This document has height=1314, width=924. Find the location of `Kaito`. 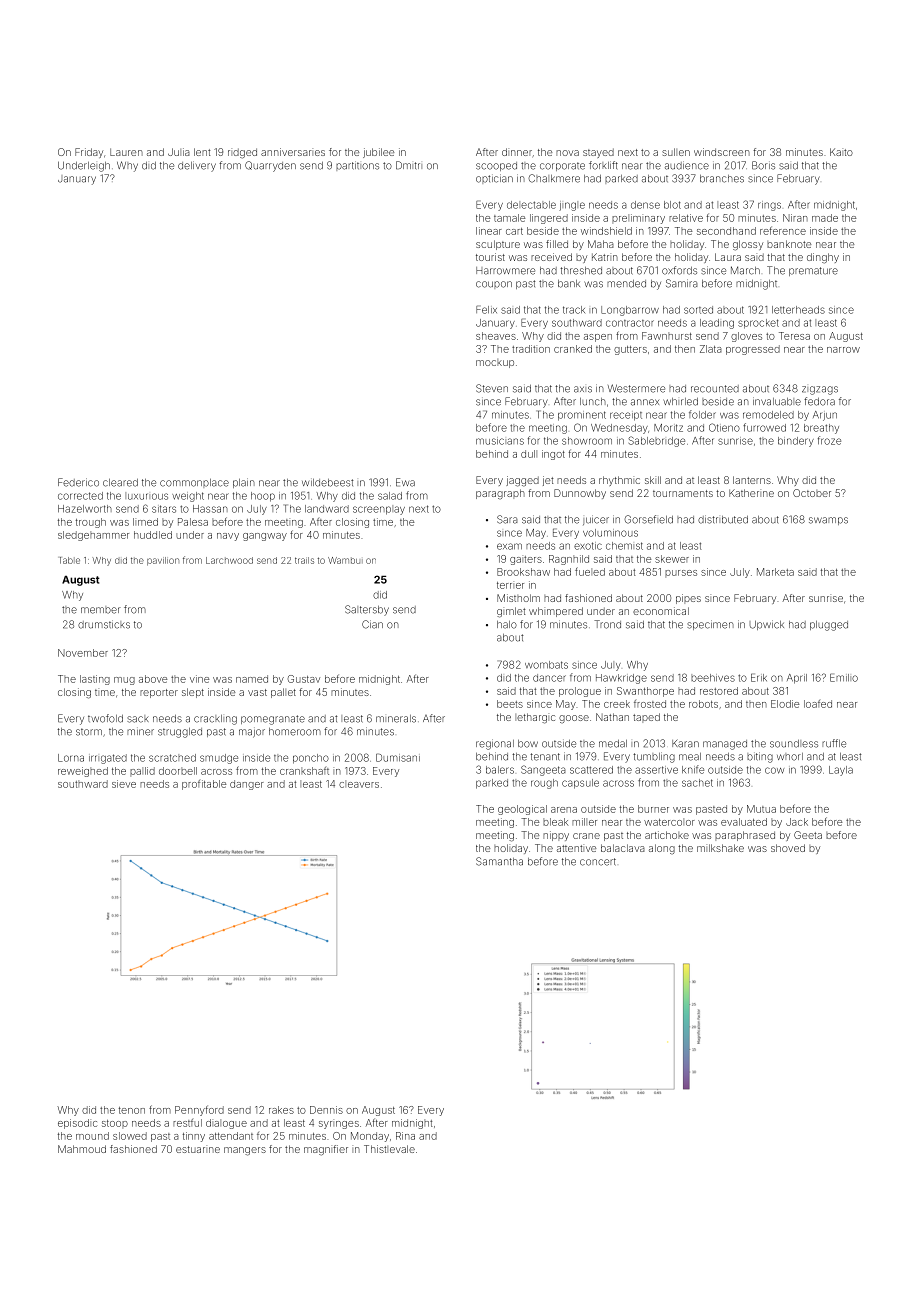

Kaito is located at coordinates (841, 152).
